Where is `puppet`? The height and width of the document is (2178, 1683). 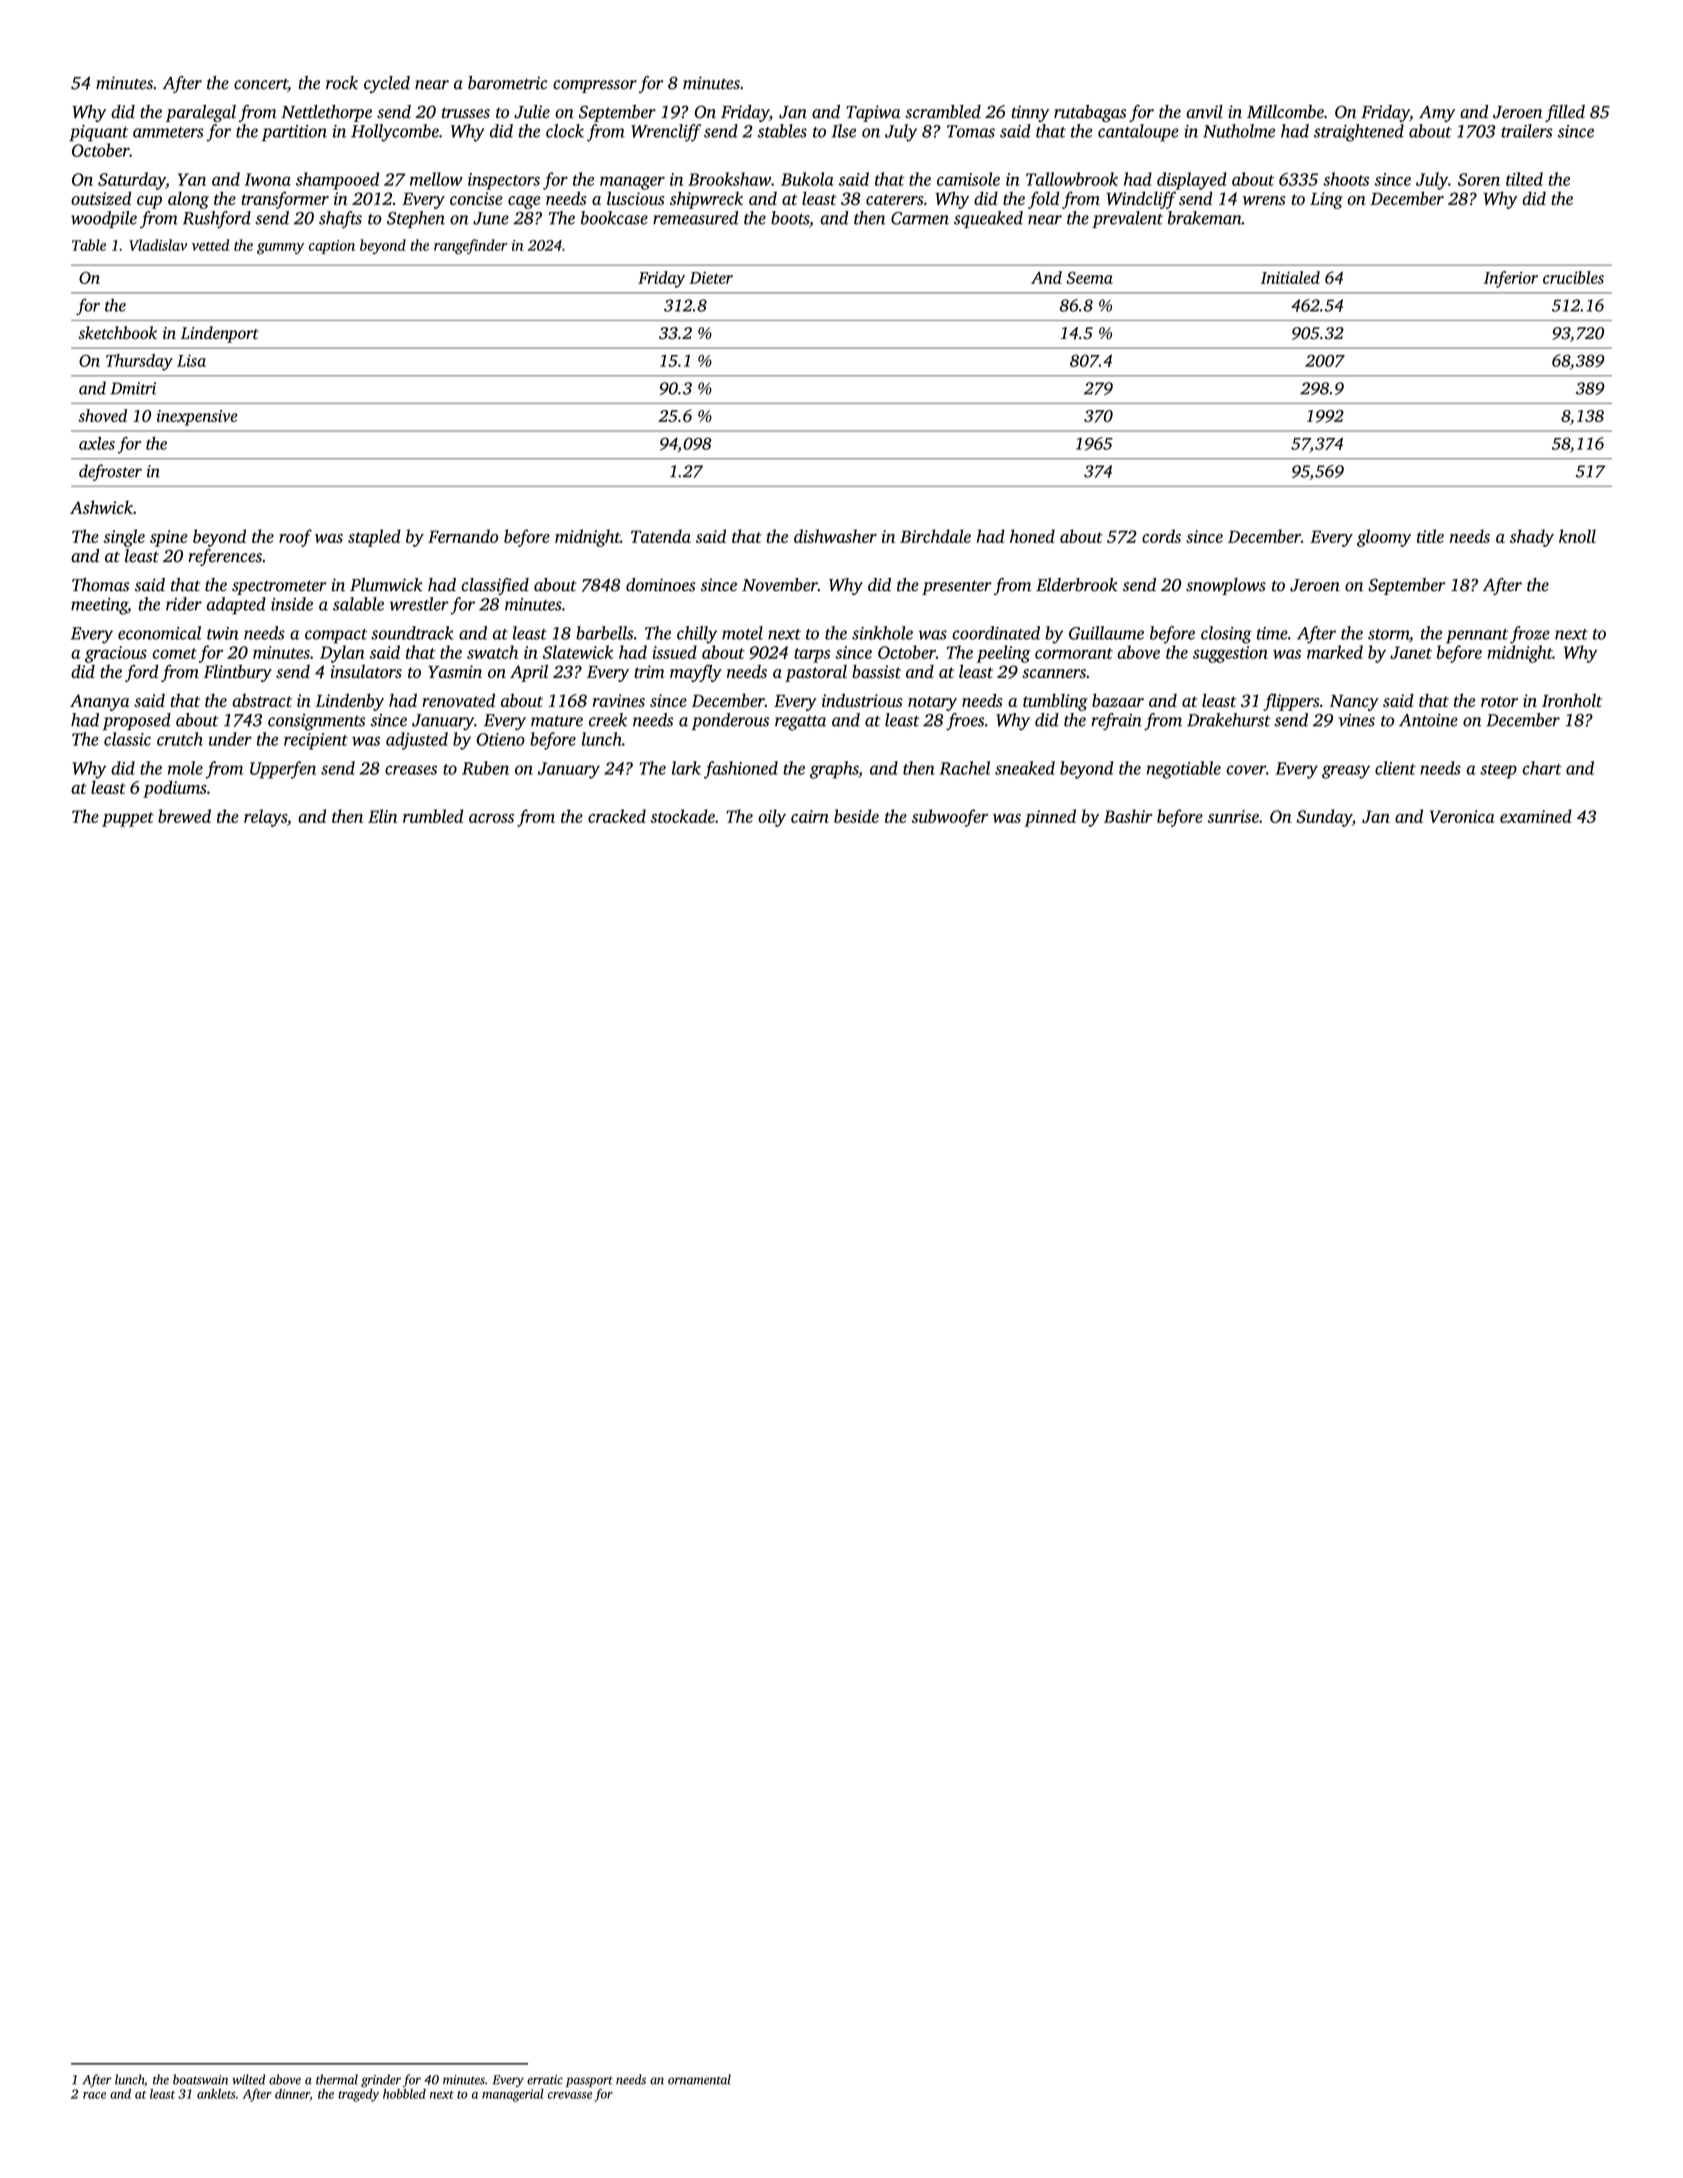
puppet is located at coordinates (128, 819).
